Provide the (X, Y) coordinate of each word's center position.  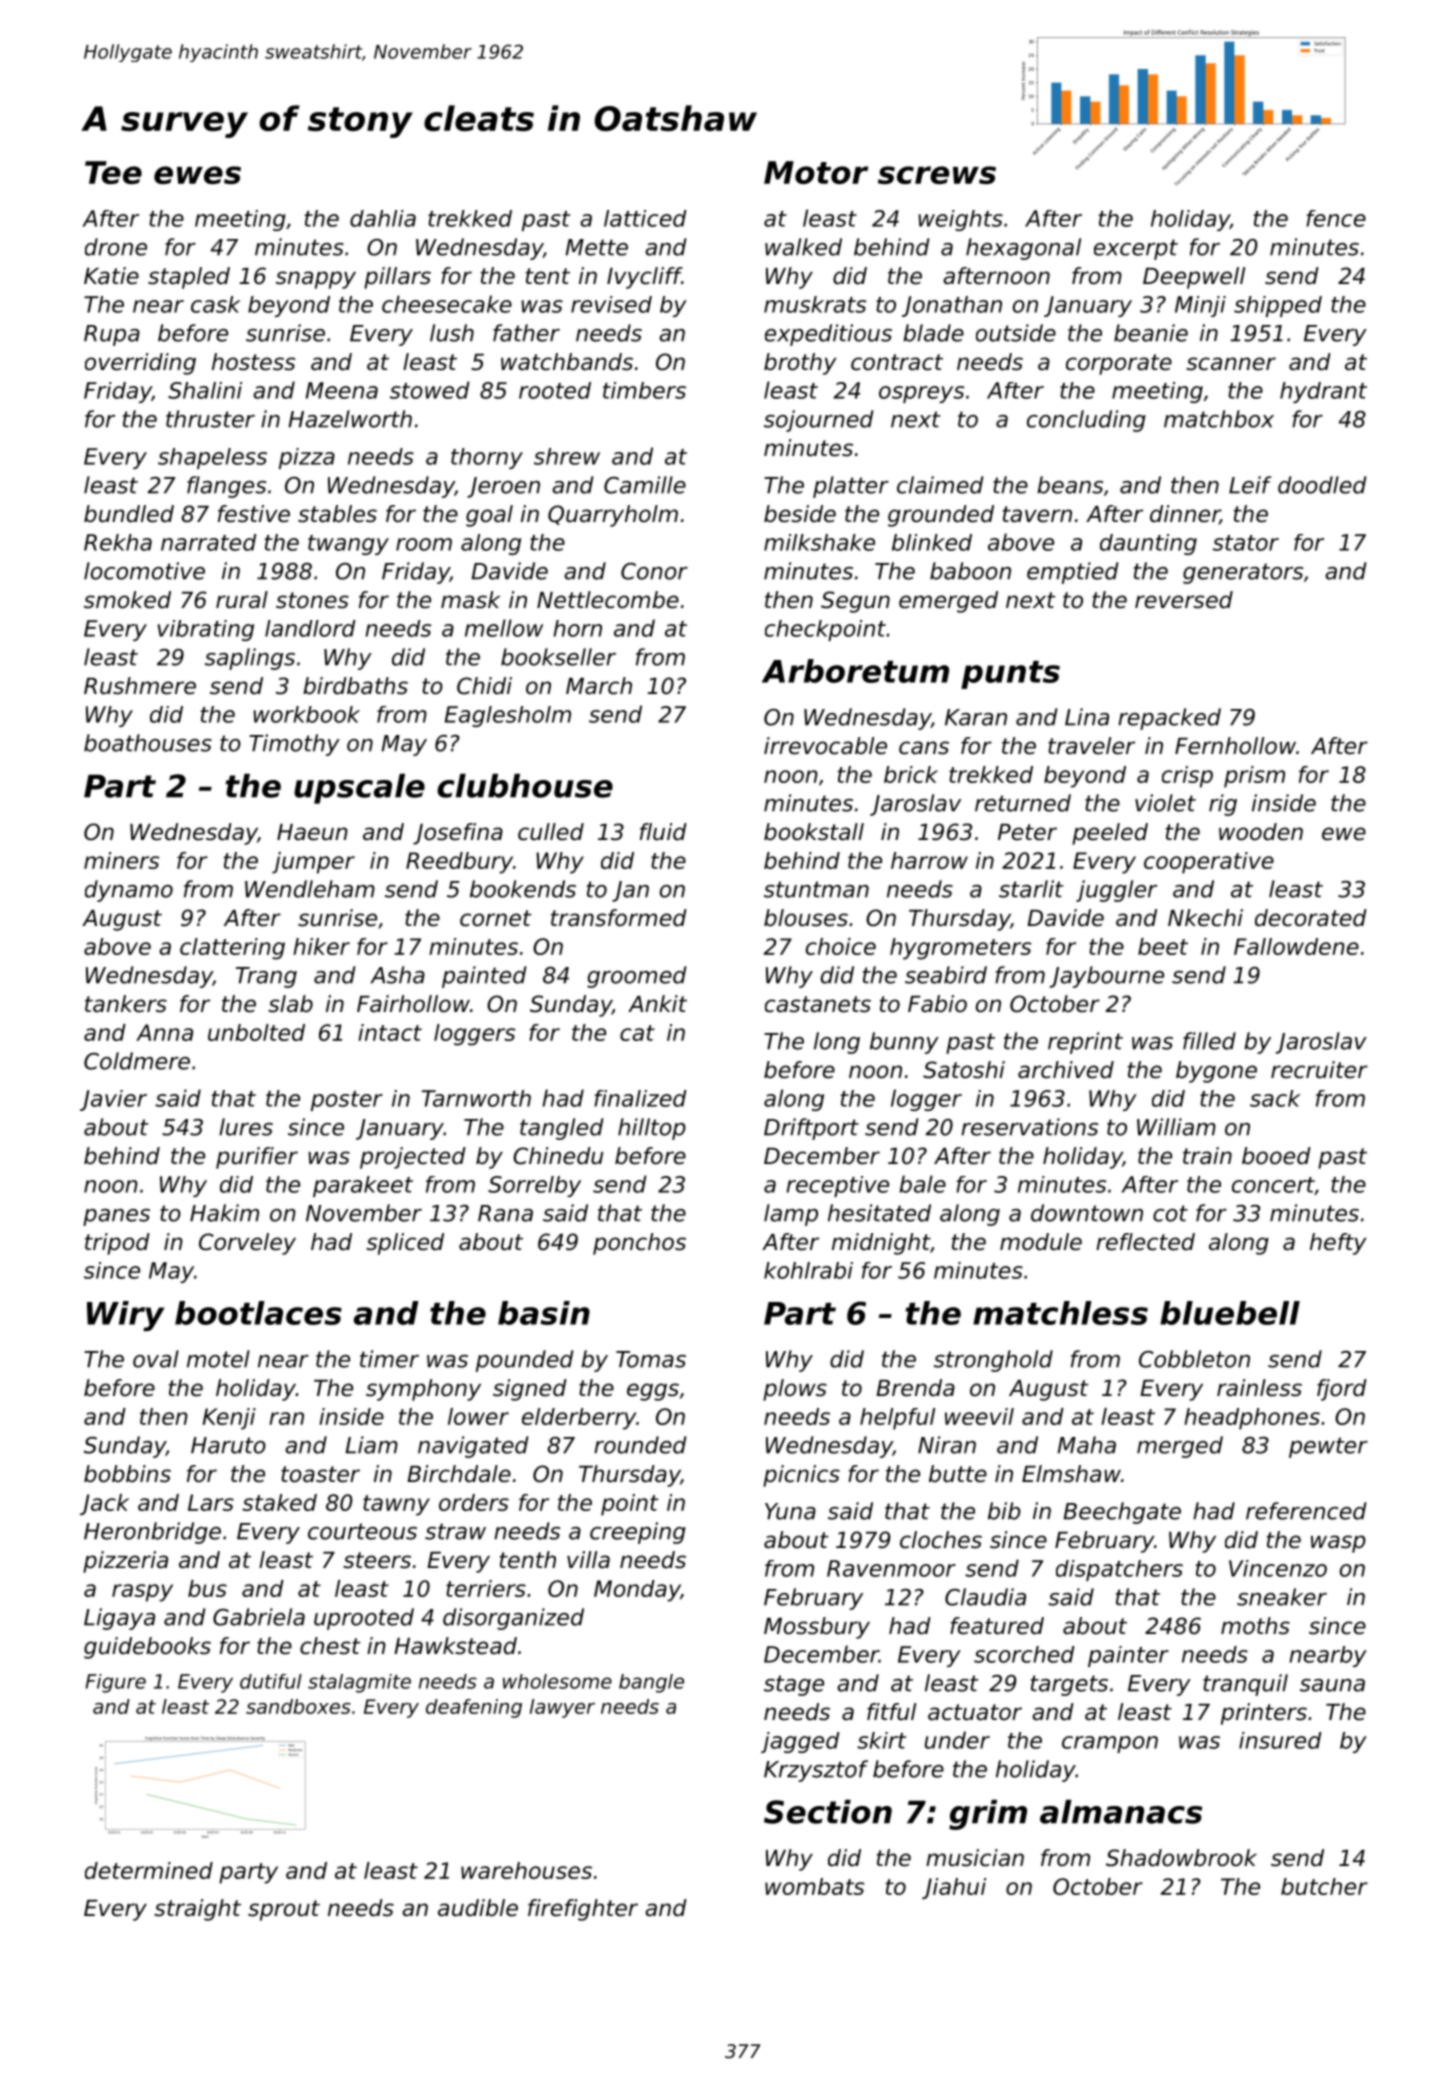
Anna (164, 1032)
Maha (1086, 1445)
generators (1243, 573)
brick (911, 774)
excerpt (1136, 249)
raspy (142, 1593)
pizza (307, 458)
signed (530, 1390)
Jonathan (952, 306)
